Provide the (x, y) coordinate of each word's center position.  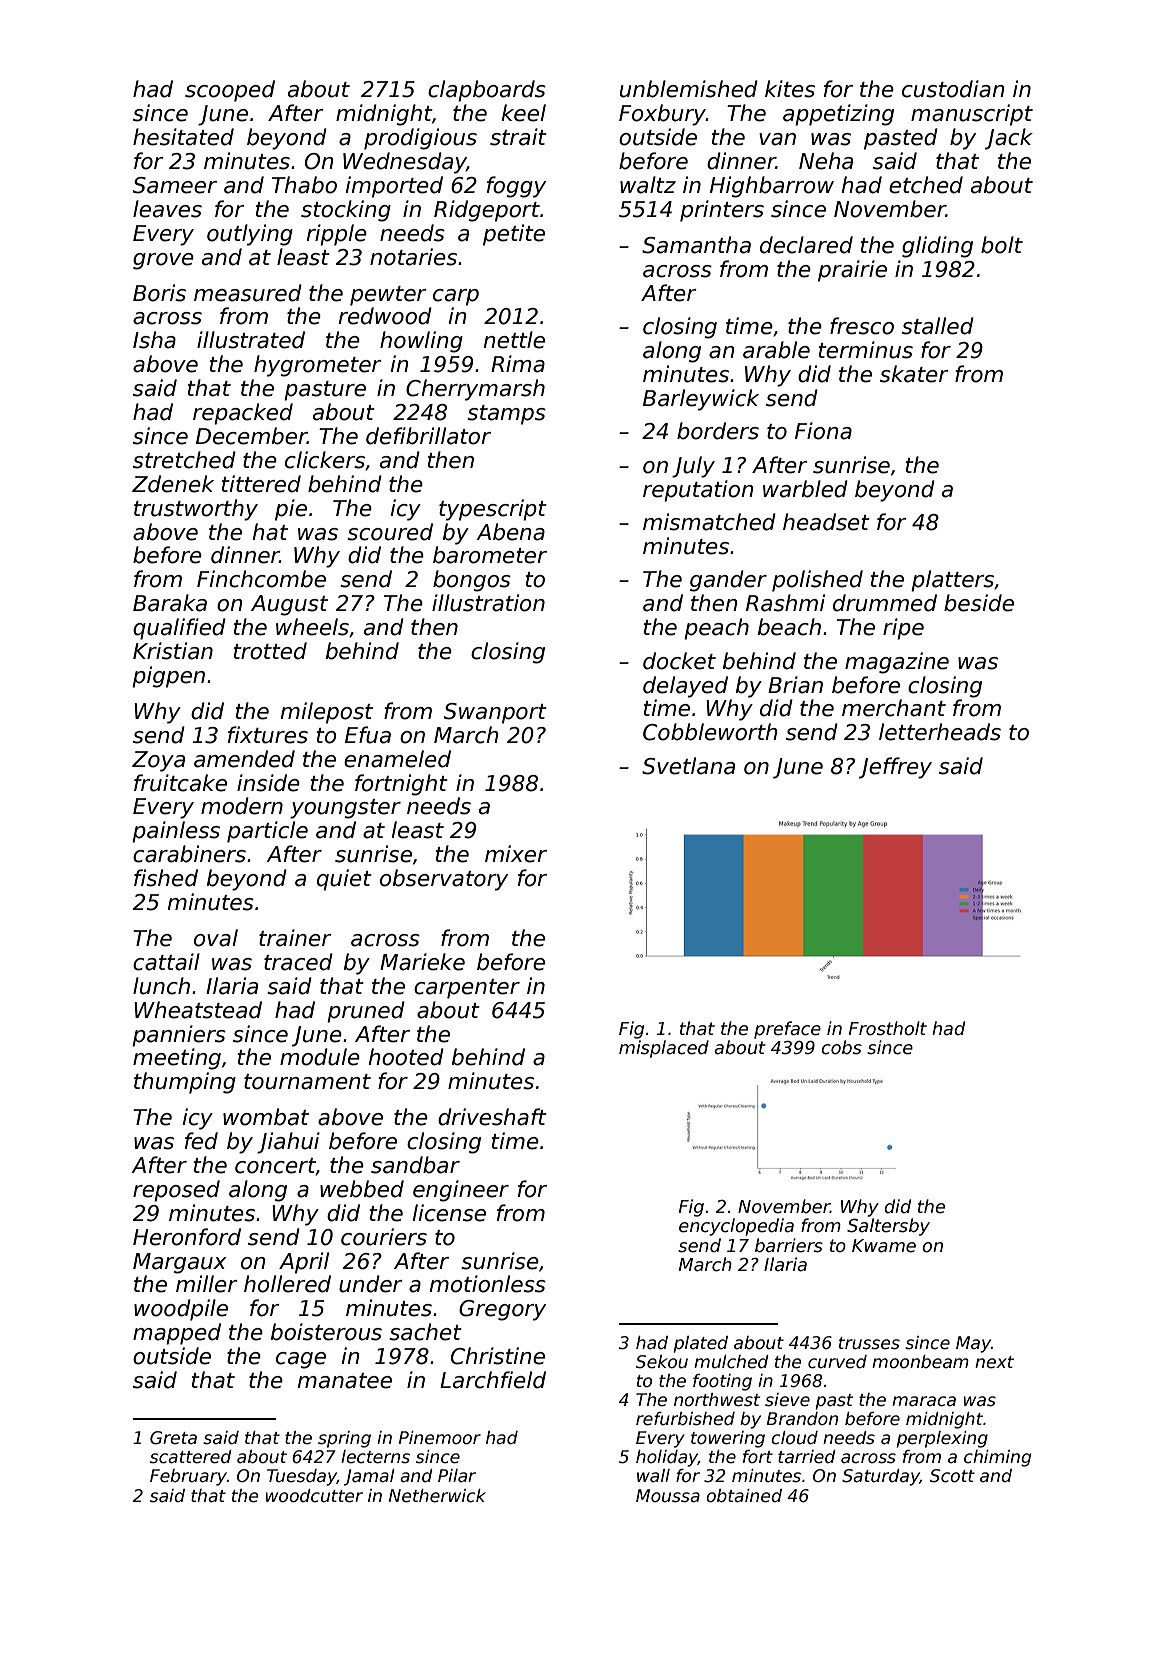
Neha (826, 161)
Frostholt (888, 1028)
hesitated (183, 137)
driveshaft (492, 1117)
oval (216, 938)
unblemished (689, 89)
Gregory (502, 1310)
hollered (287, 1284)
